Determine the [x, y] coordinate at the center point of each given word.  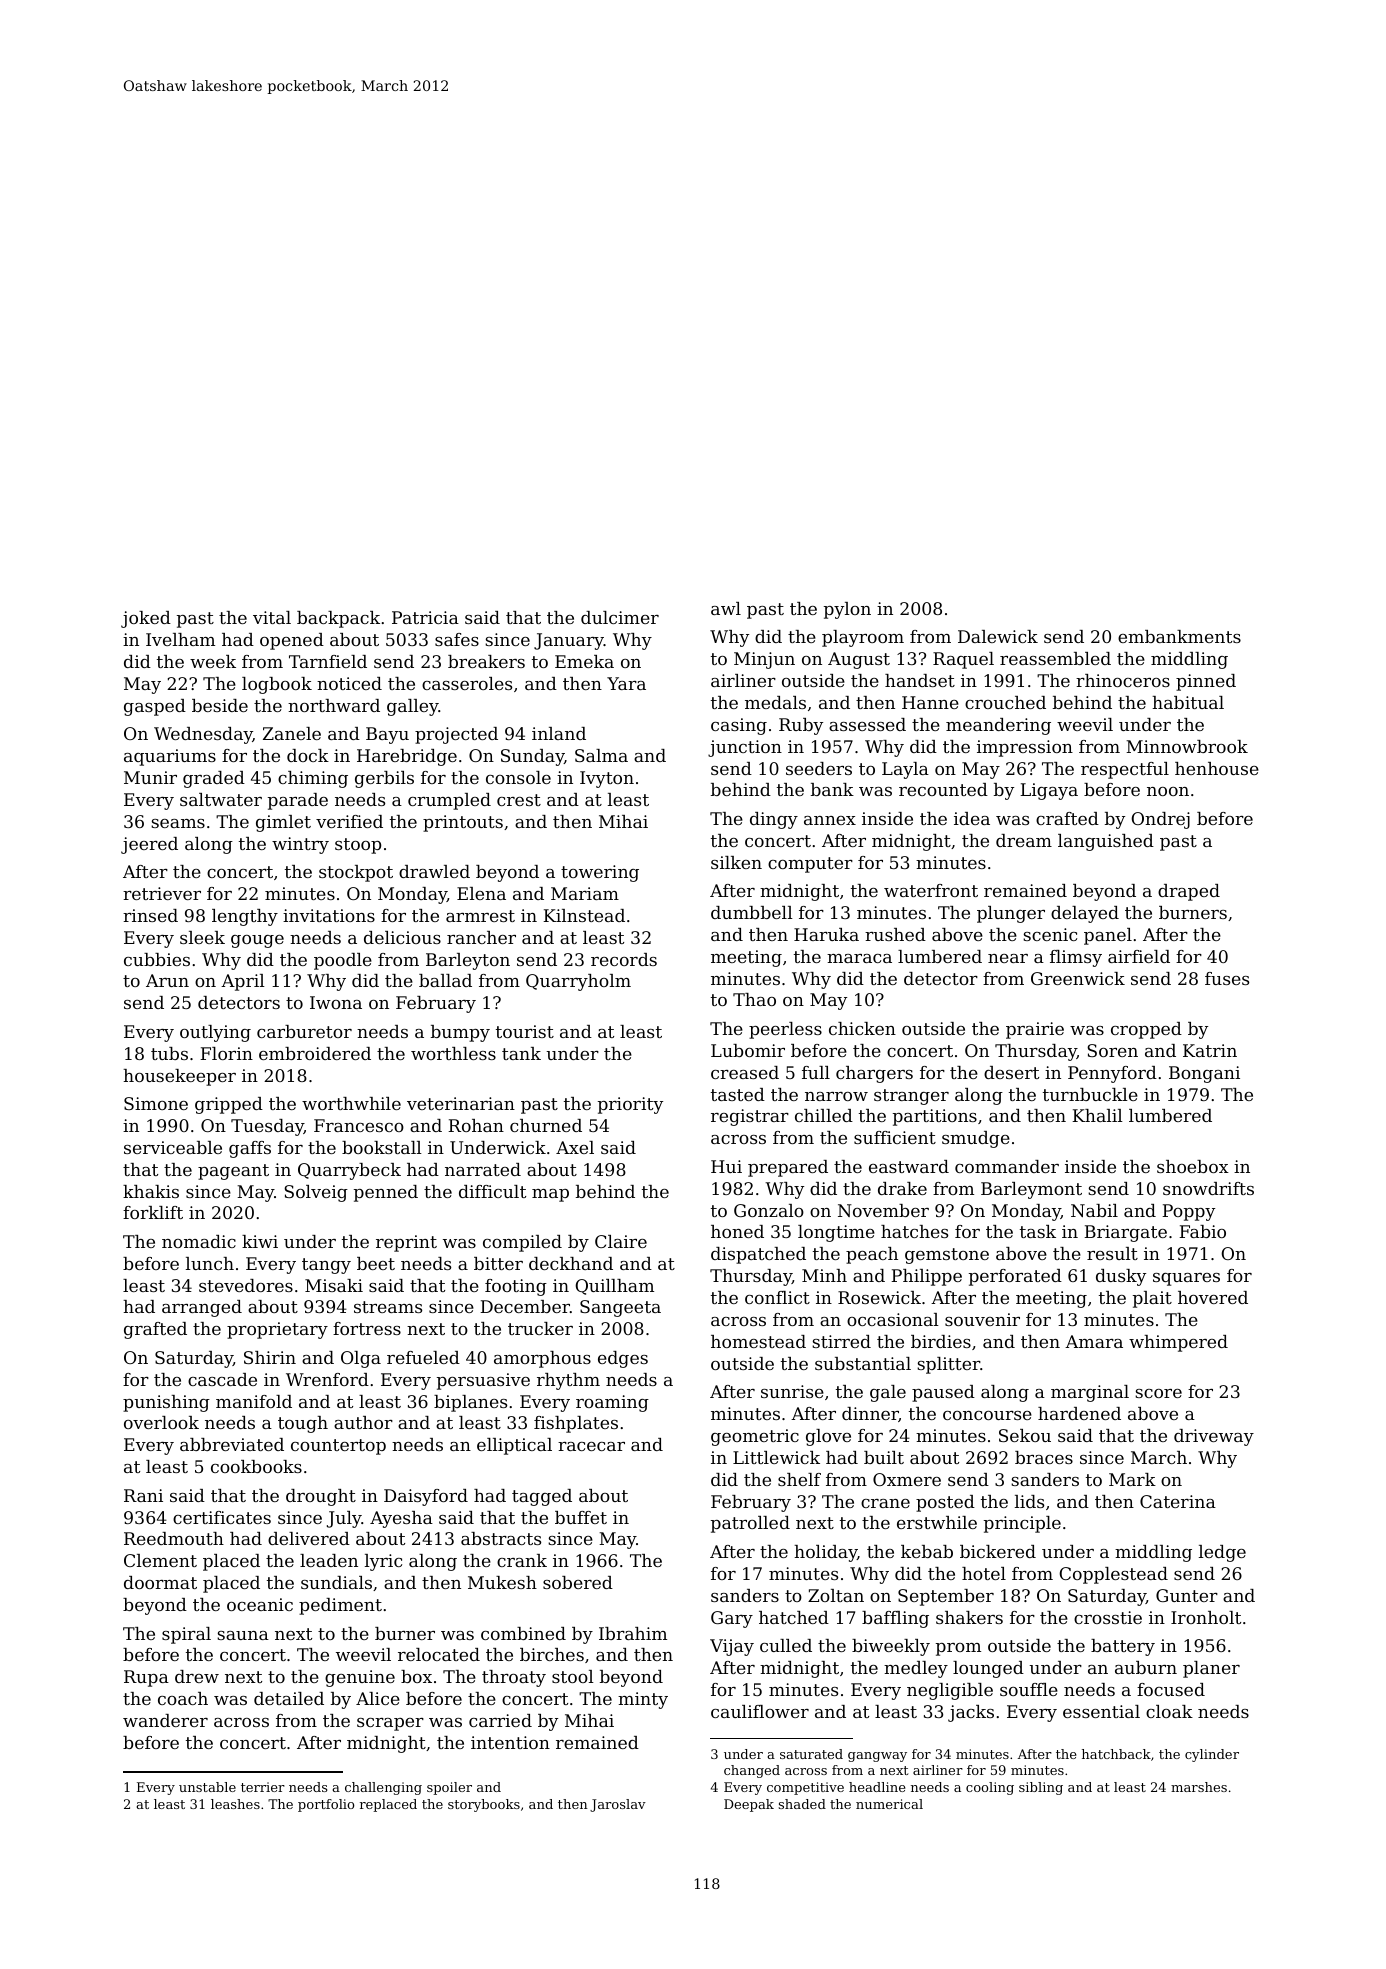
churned [546, 1125]
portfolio [326, 1805]
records [624, 959]
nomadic [199, 1241]
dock [308, 755]
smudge [976, 1139]
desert [1011, 1072]
